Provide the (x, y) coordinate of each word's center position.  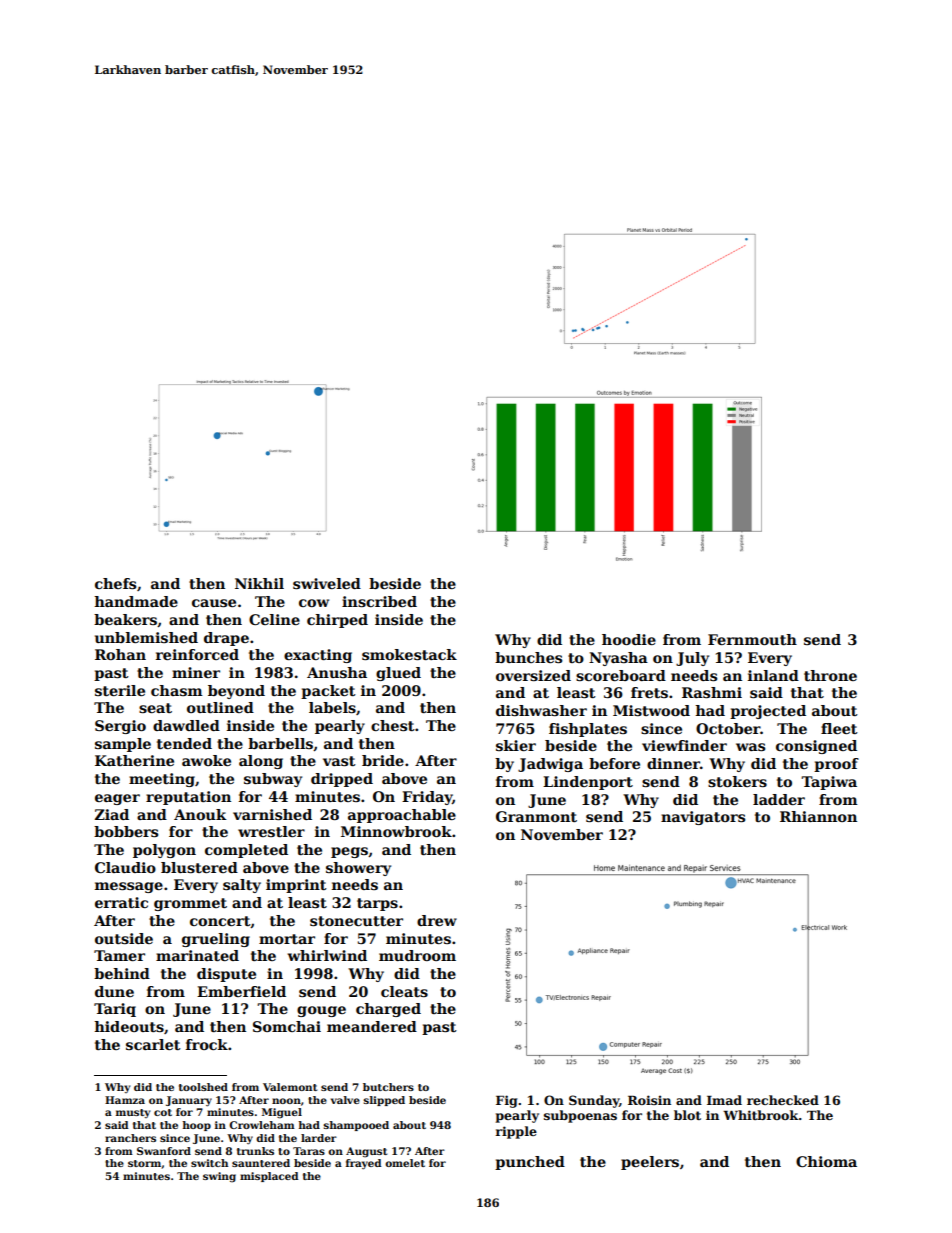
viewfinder (684, 745)
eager (117, 799)
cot (163, 1112)
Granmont (536, 816)
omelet (405, 1163)
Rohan (120, 654)
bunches (528, 657)
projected (768, 712)
